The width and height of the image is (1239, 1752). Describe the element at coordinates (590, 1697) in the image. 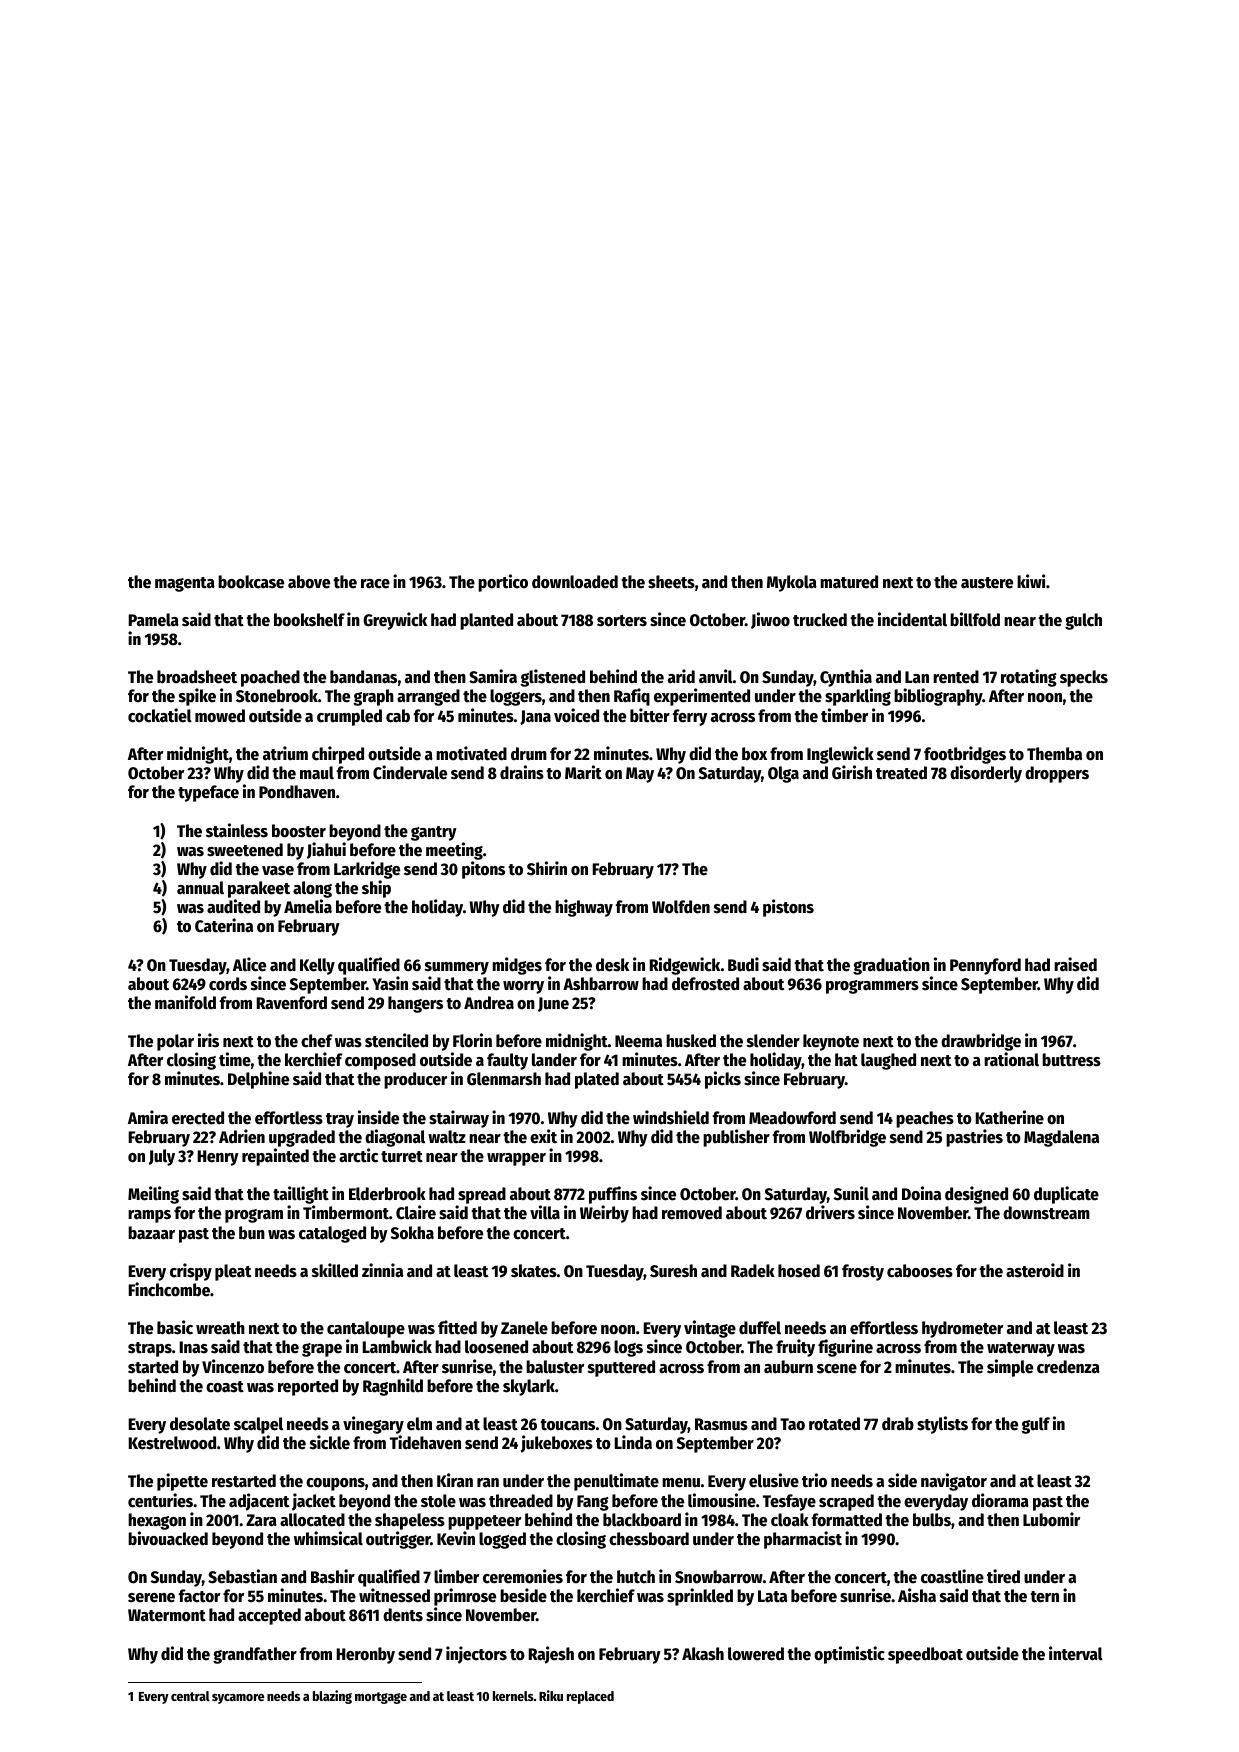

I see `replaced` at that location.
